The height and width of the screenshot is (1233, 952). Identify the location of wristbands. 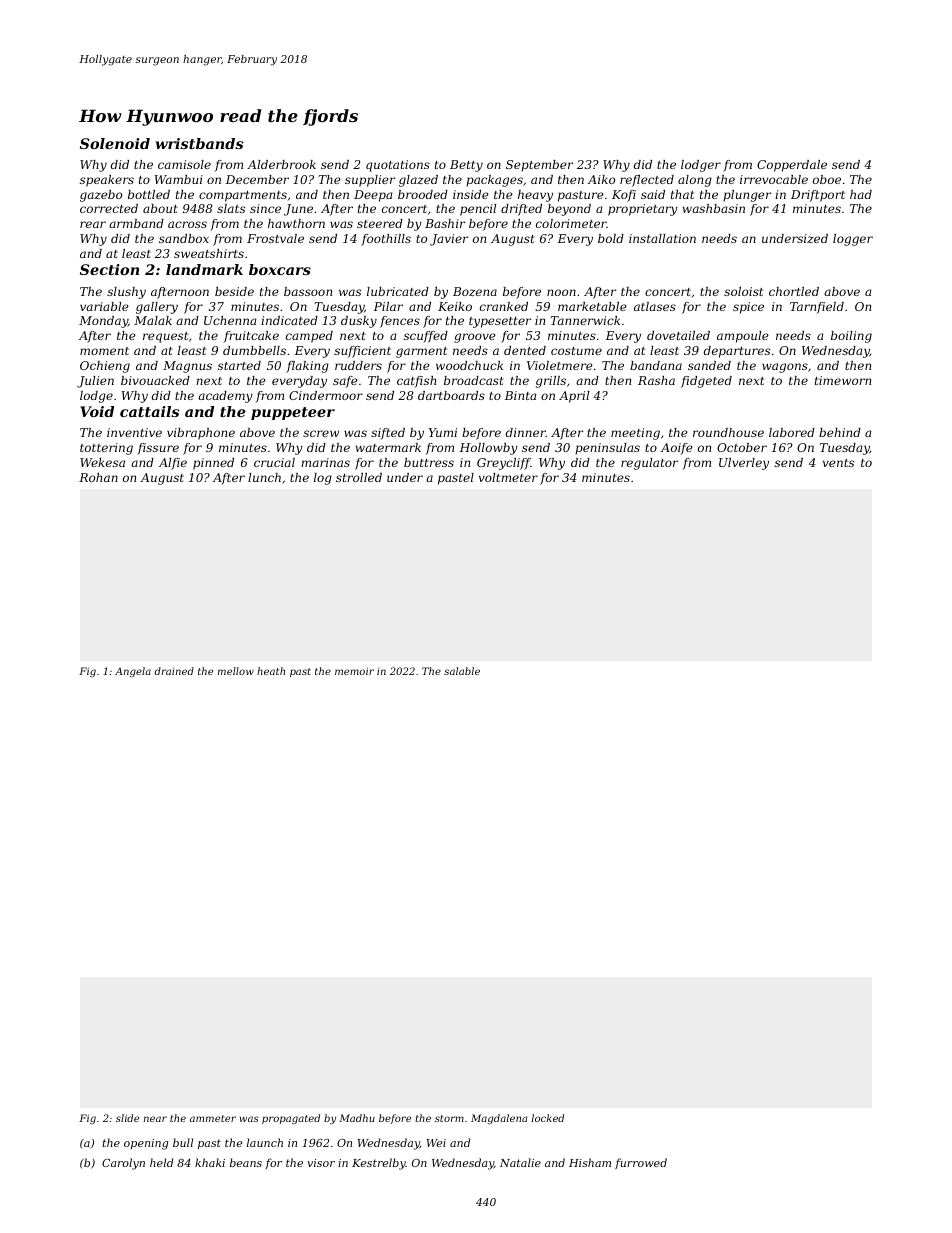
(199, 143).
